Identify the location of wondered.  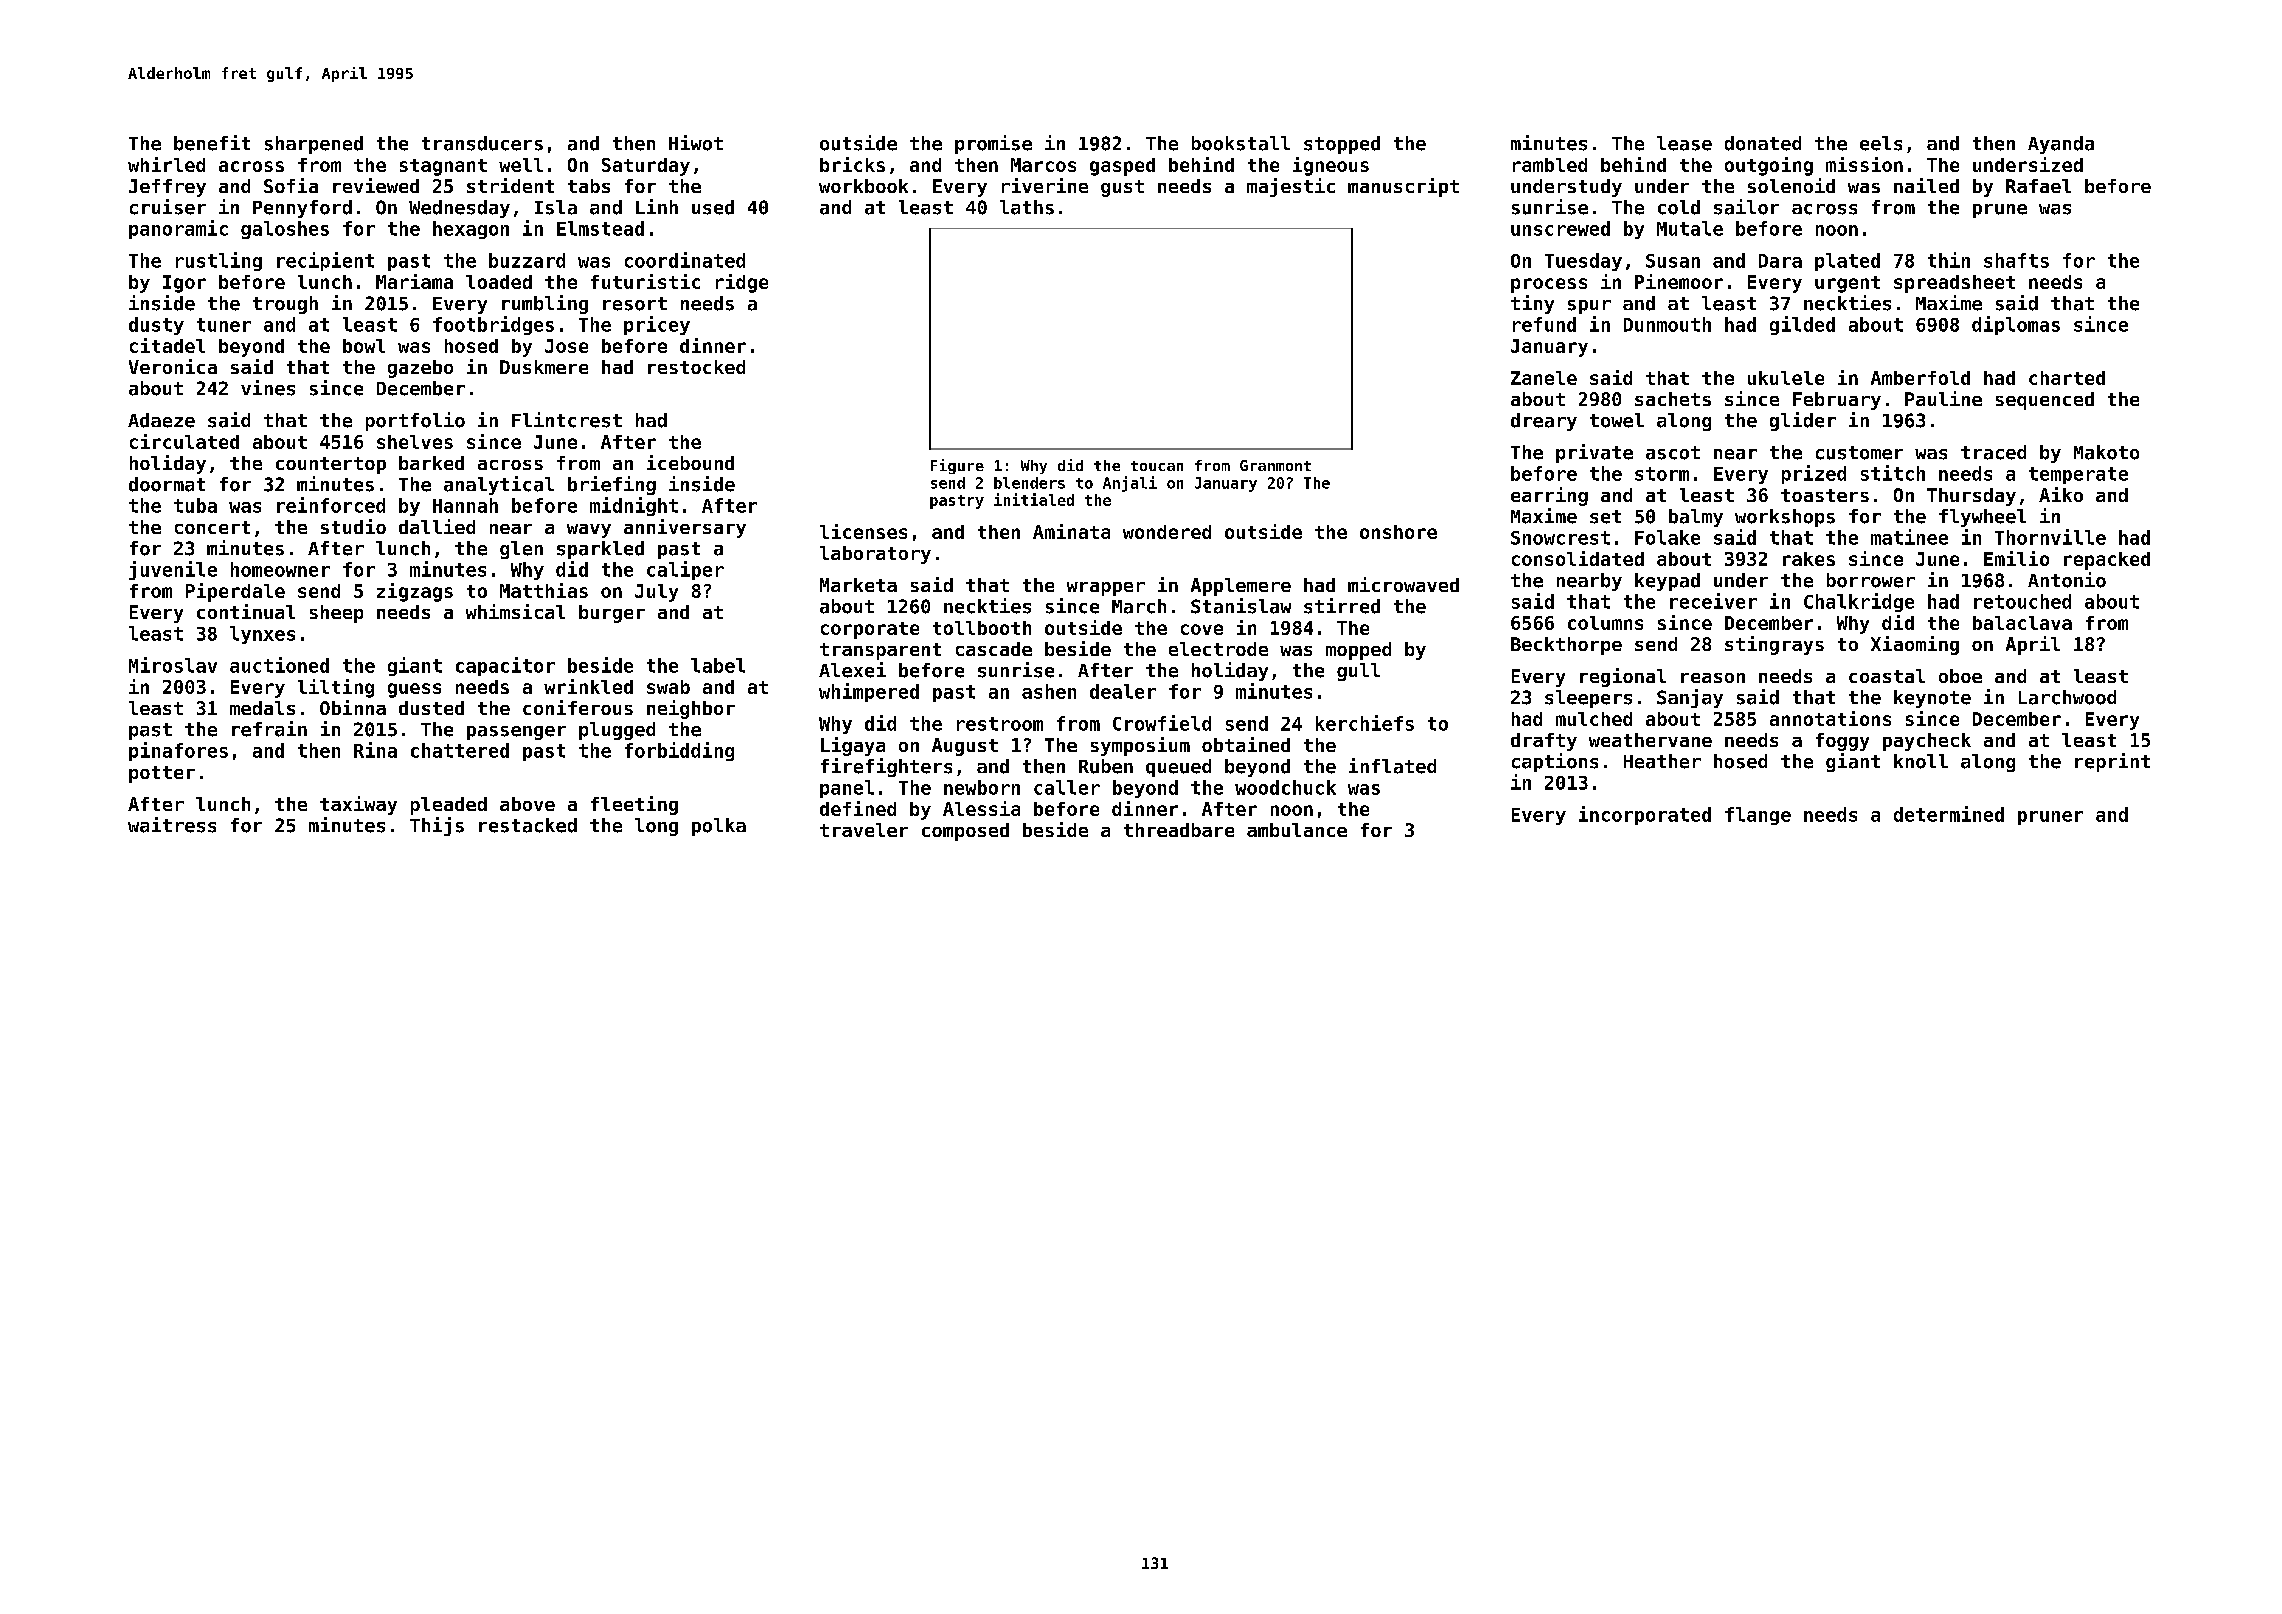
(1167, 532).
